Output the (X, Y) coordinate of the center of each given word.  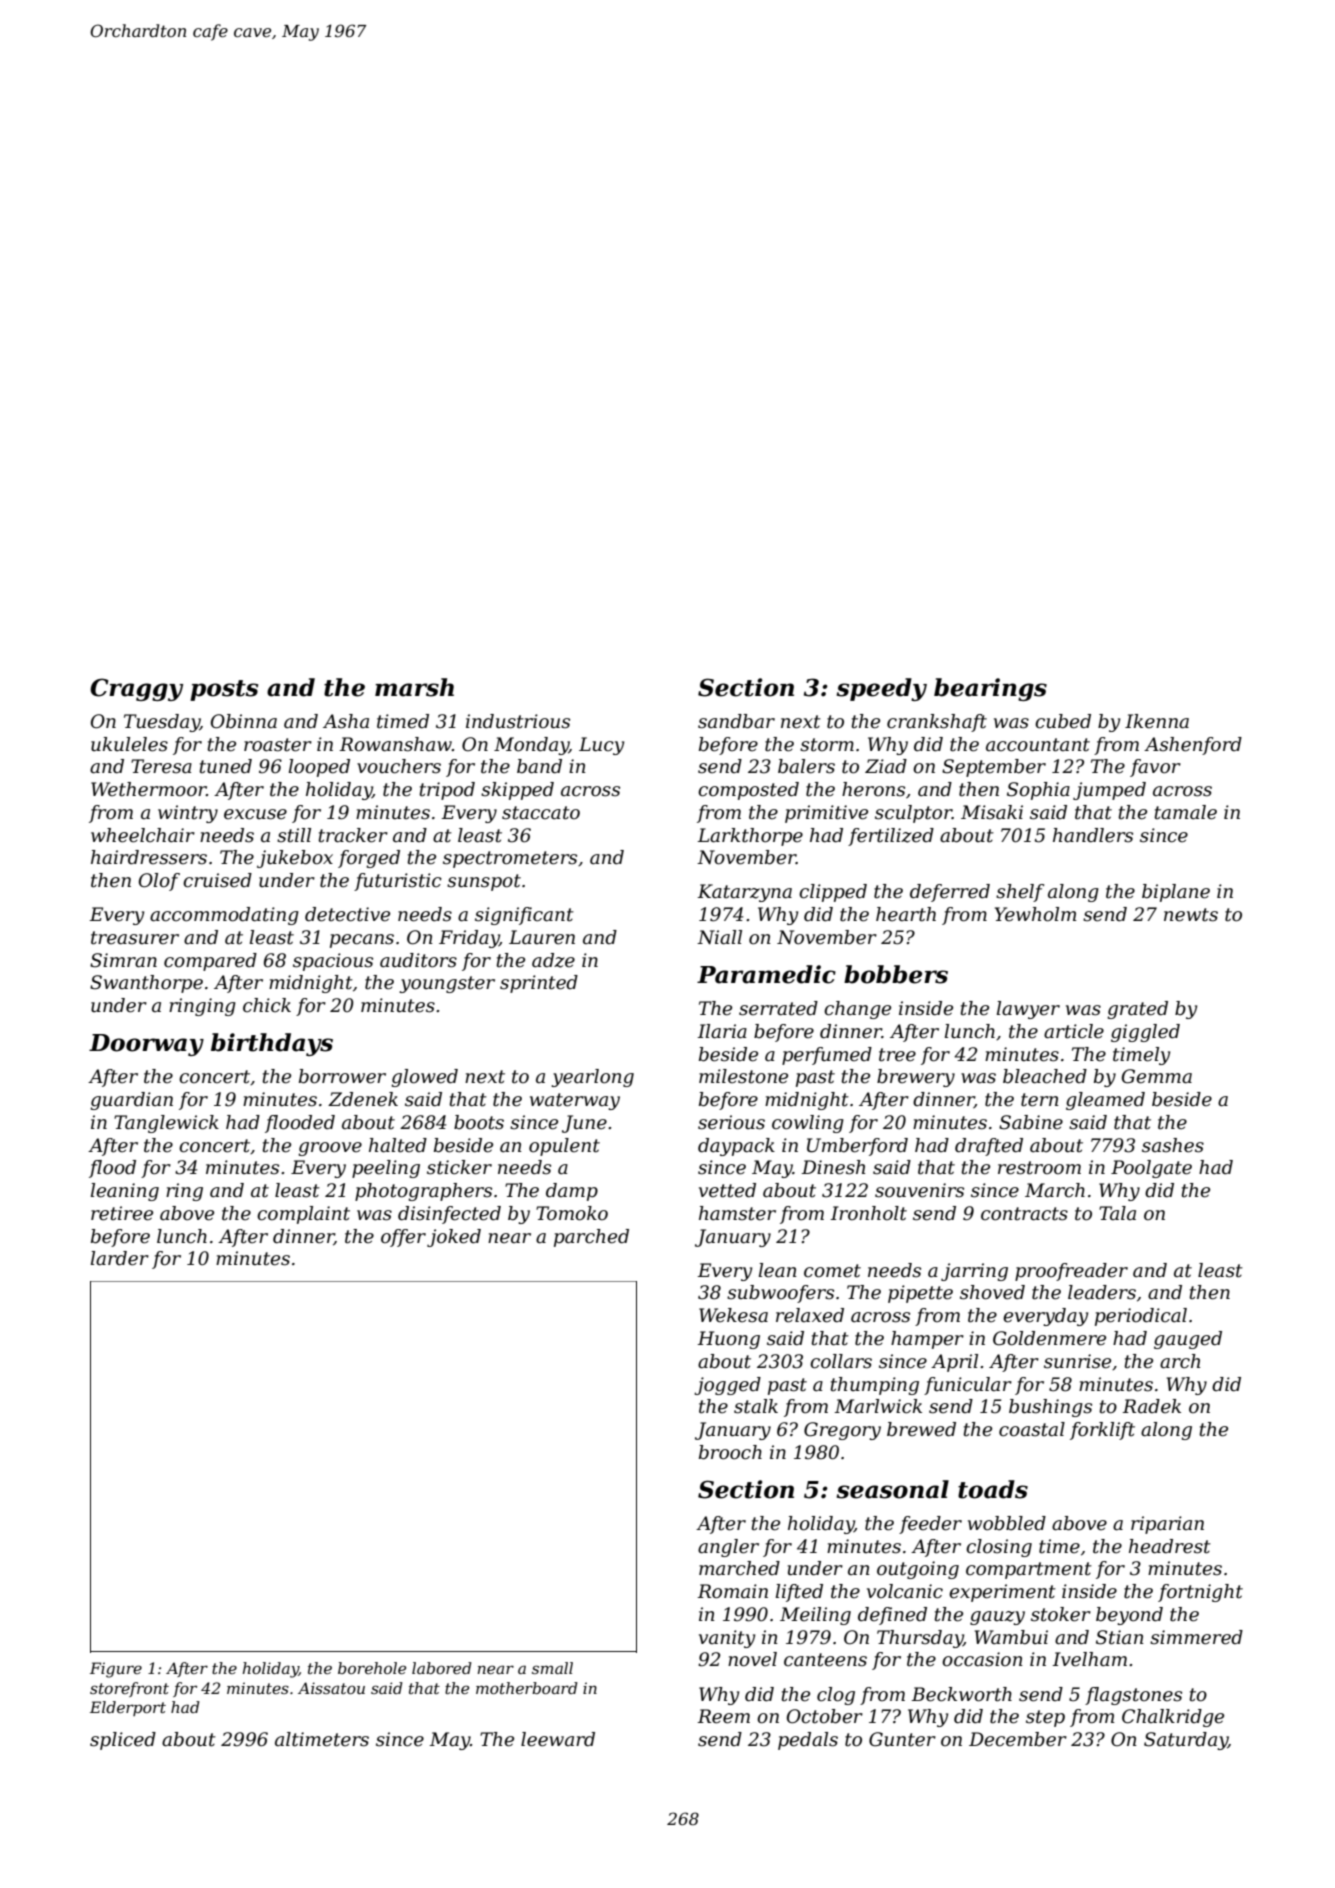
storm (827, 745)
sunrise (1077, 1361)
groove (330, 1149)
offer (403, 1238)
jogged (727, 1386)
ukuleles (129, 744)
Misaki (992, 812)
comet (832, 1271)
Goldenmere (1049, 1338)
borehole (372, 1668)
